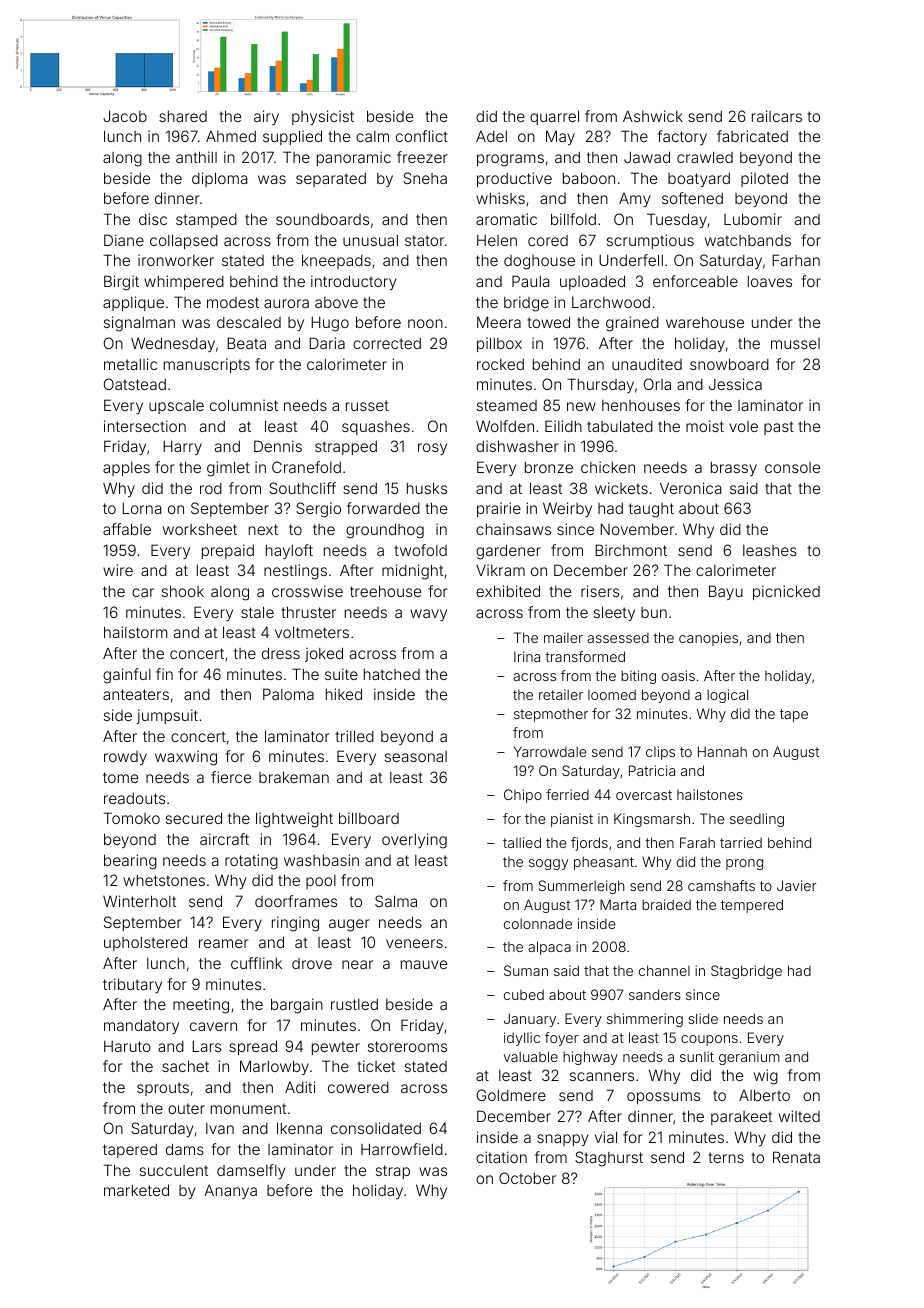  What do you see at coordinates (125, 116) in the document?
I see `Jacob` at bounding box center [125, 116].
